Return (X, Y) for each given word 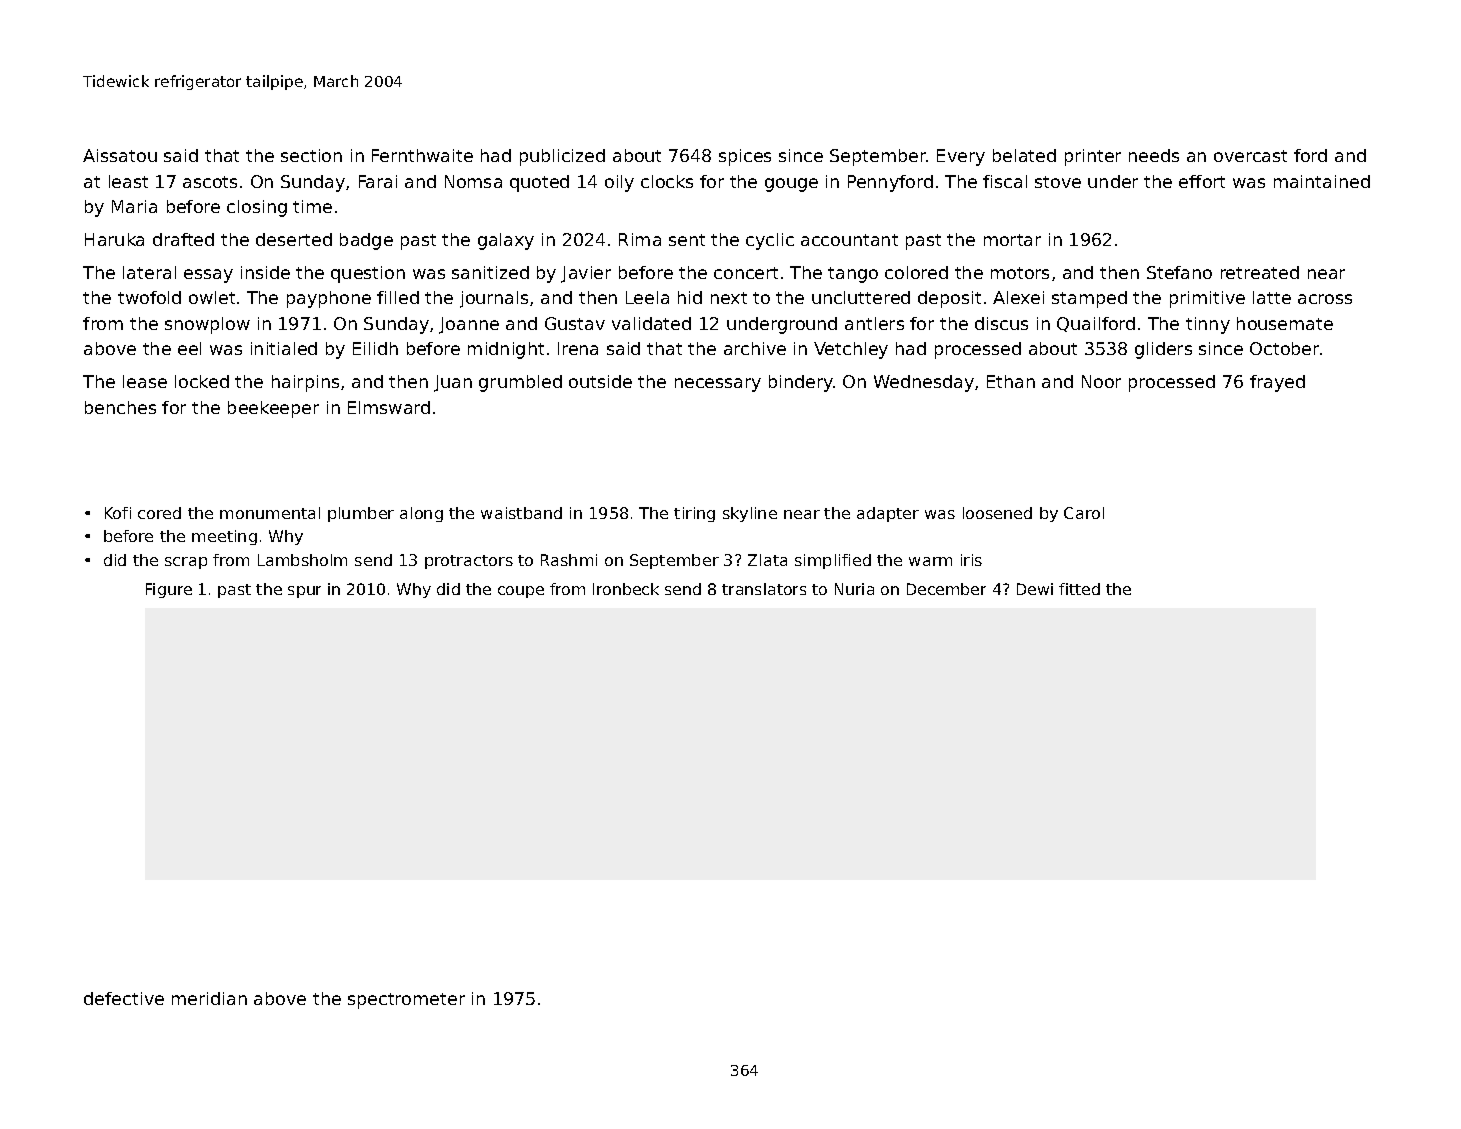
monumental (270, 513)
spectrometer (406, 1001)
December (946, 589)
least (128, 181)
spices (745, 157)
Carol (1084, 513)
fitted (1079, 589)
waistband (521, 513)
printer (1093, 157)
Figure (169, 590)
